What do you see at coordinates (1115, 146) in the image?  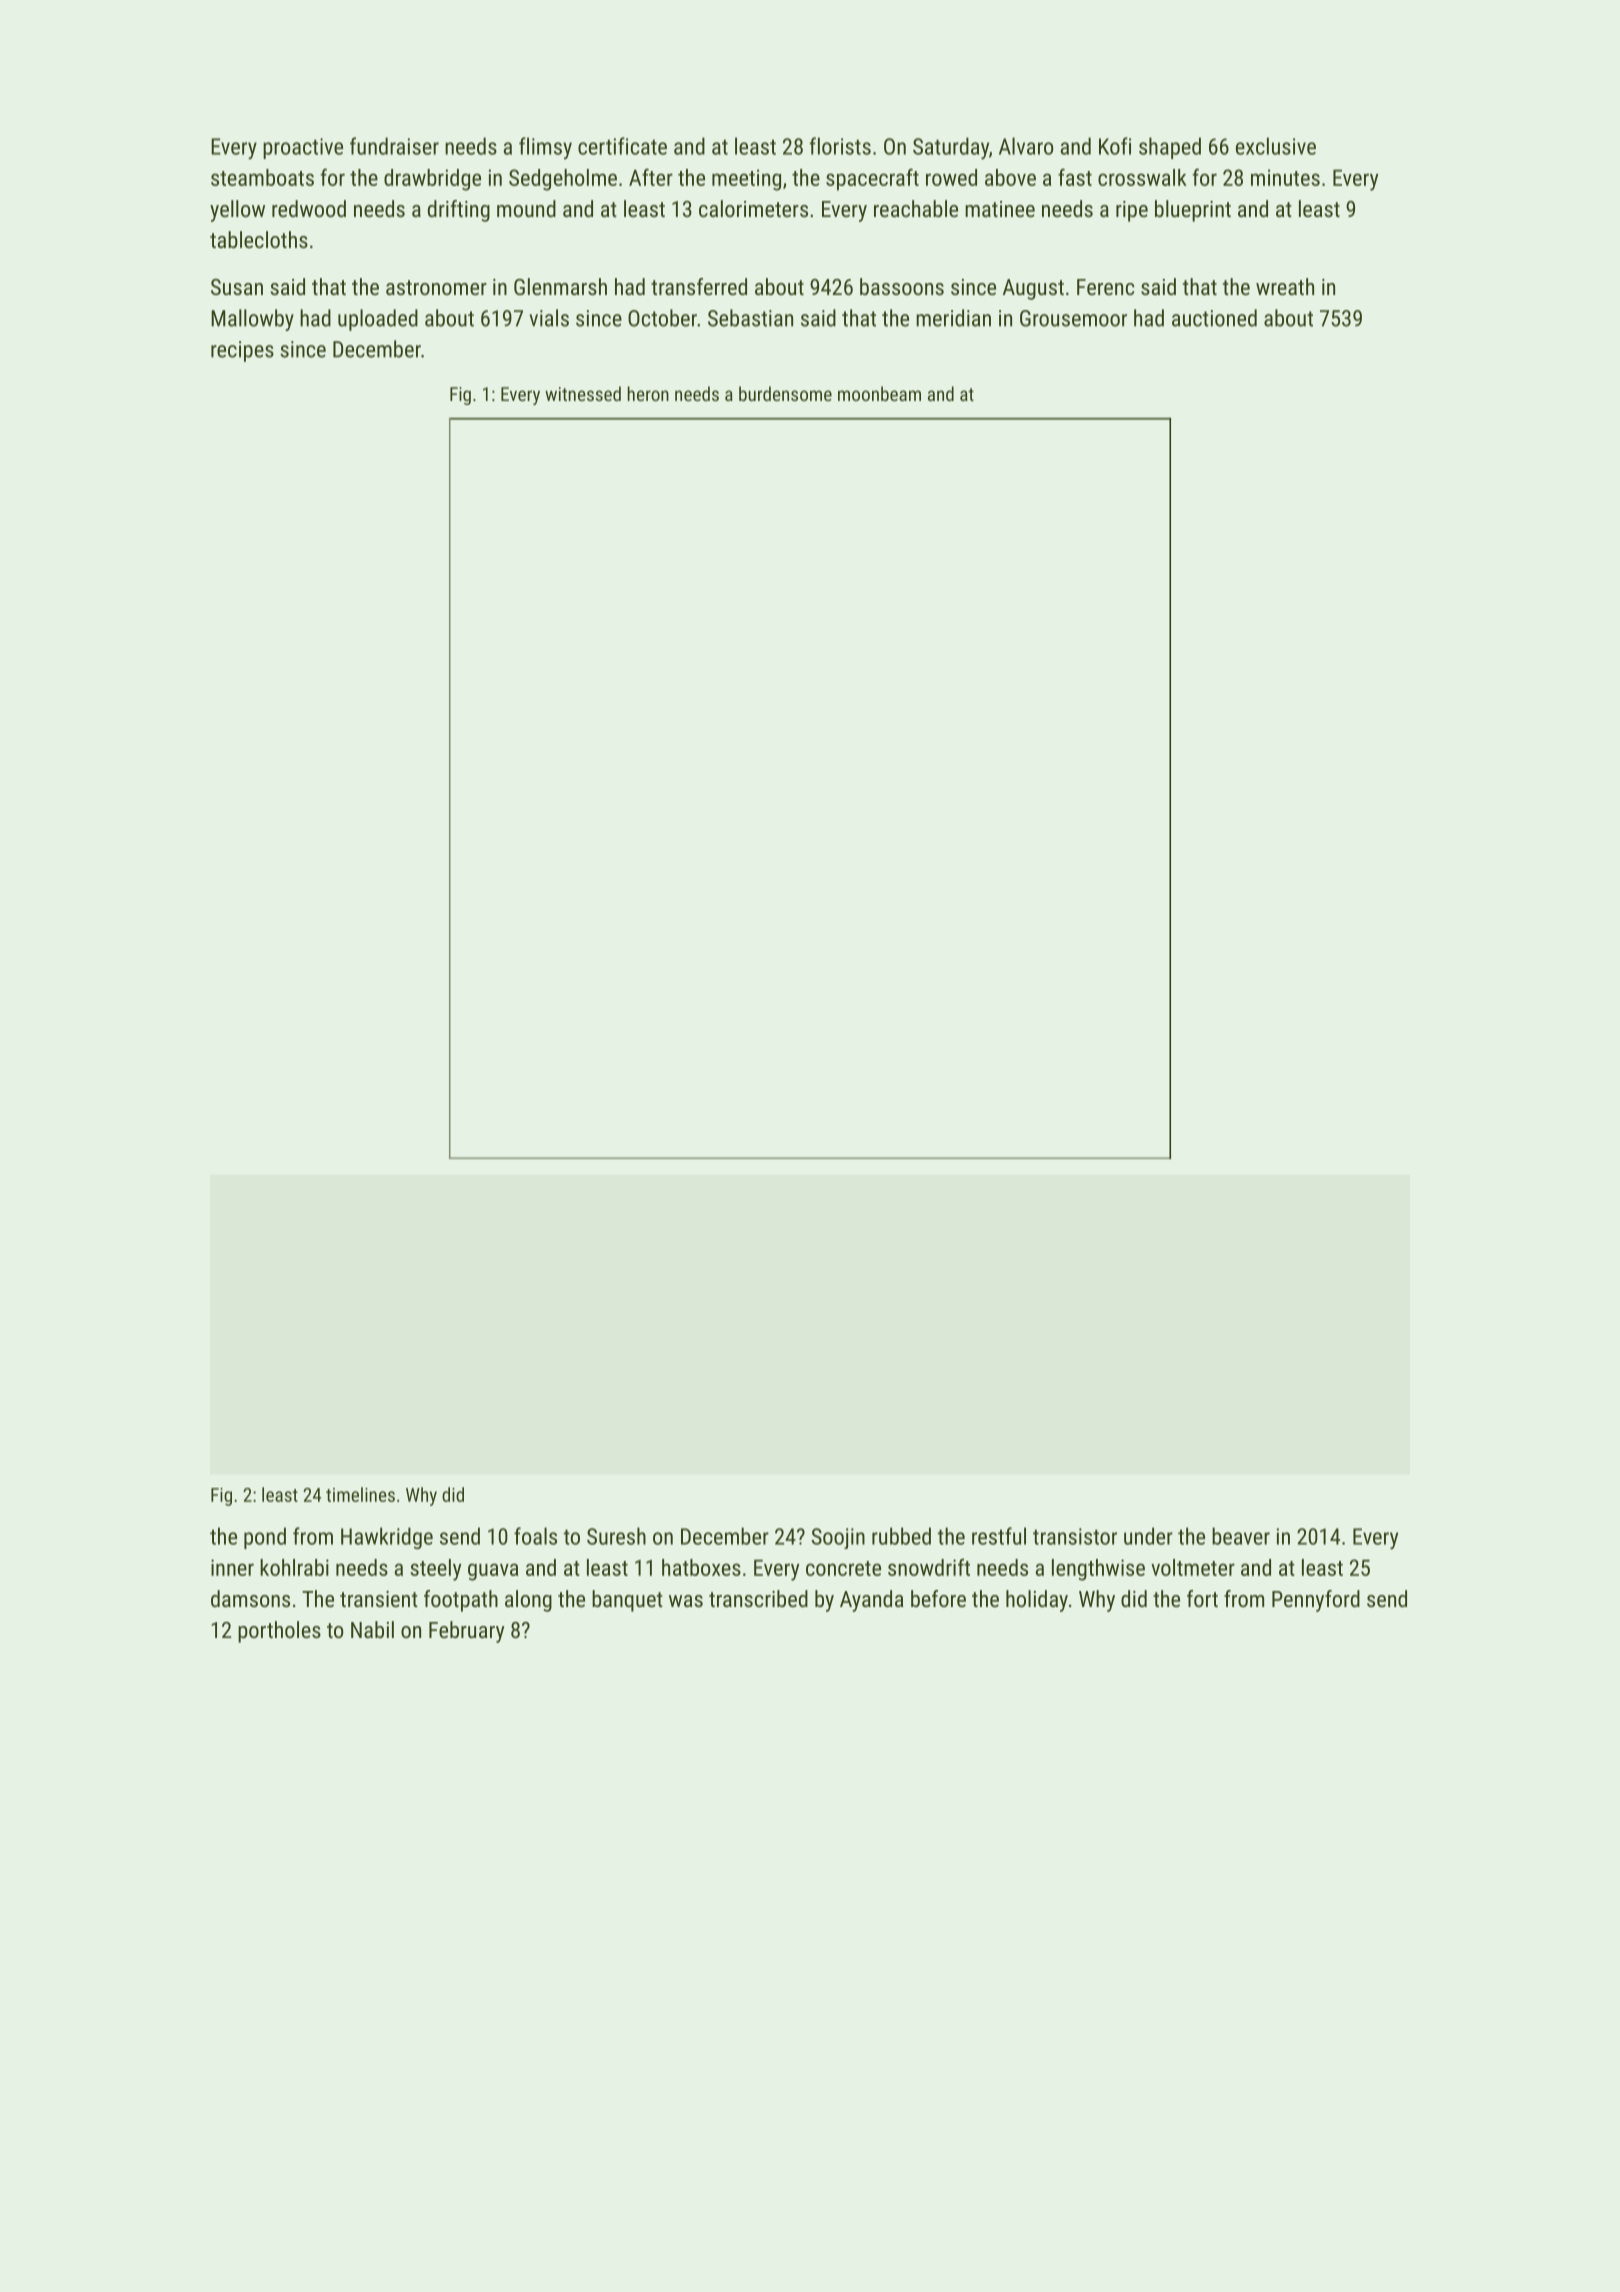 I see `Kofi` at bounding box center [1115, 146].
